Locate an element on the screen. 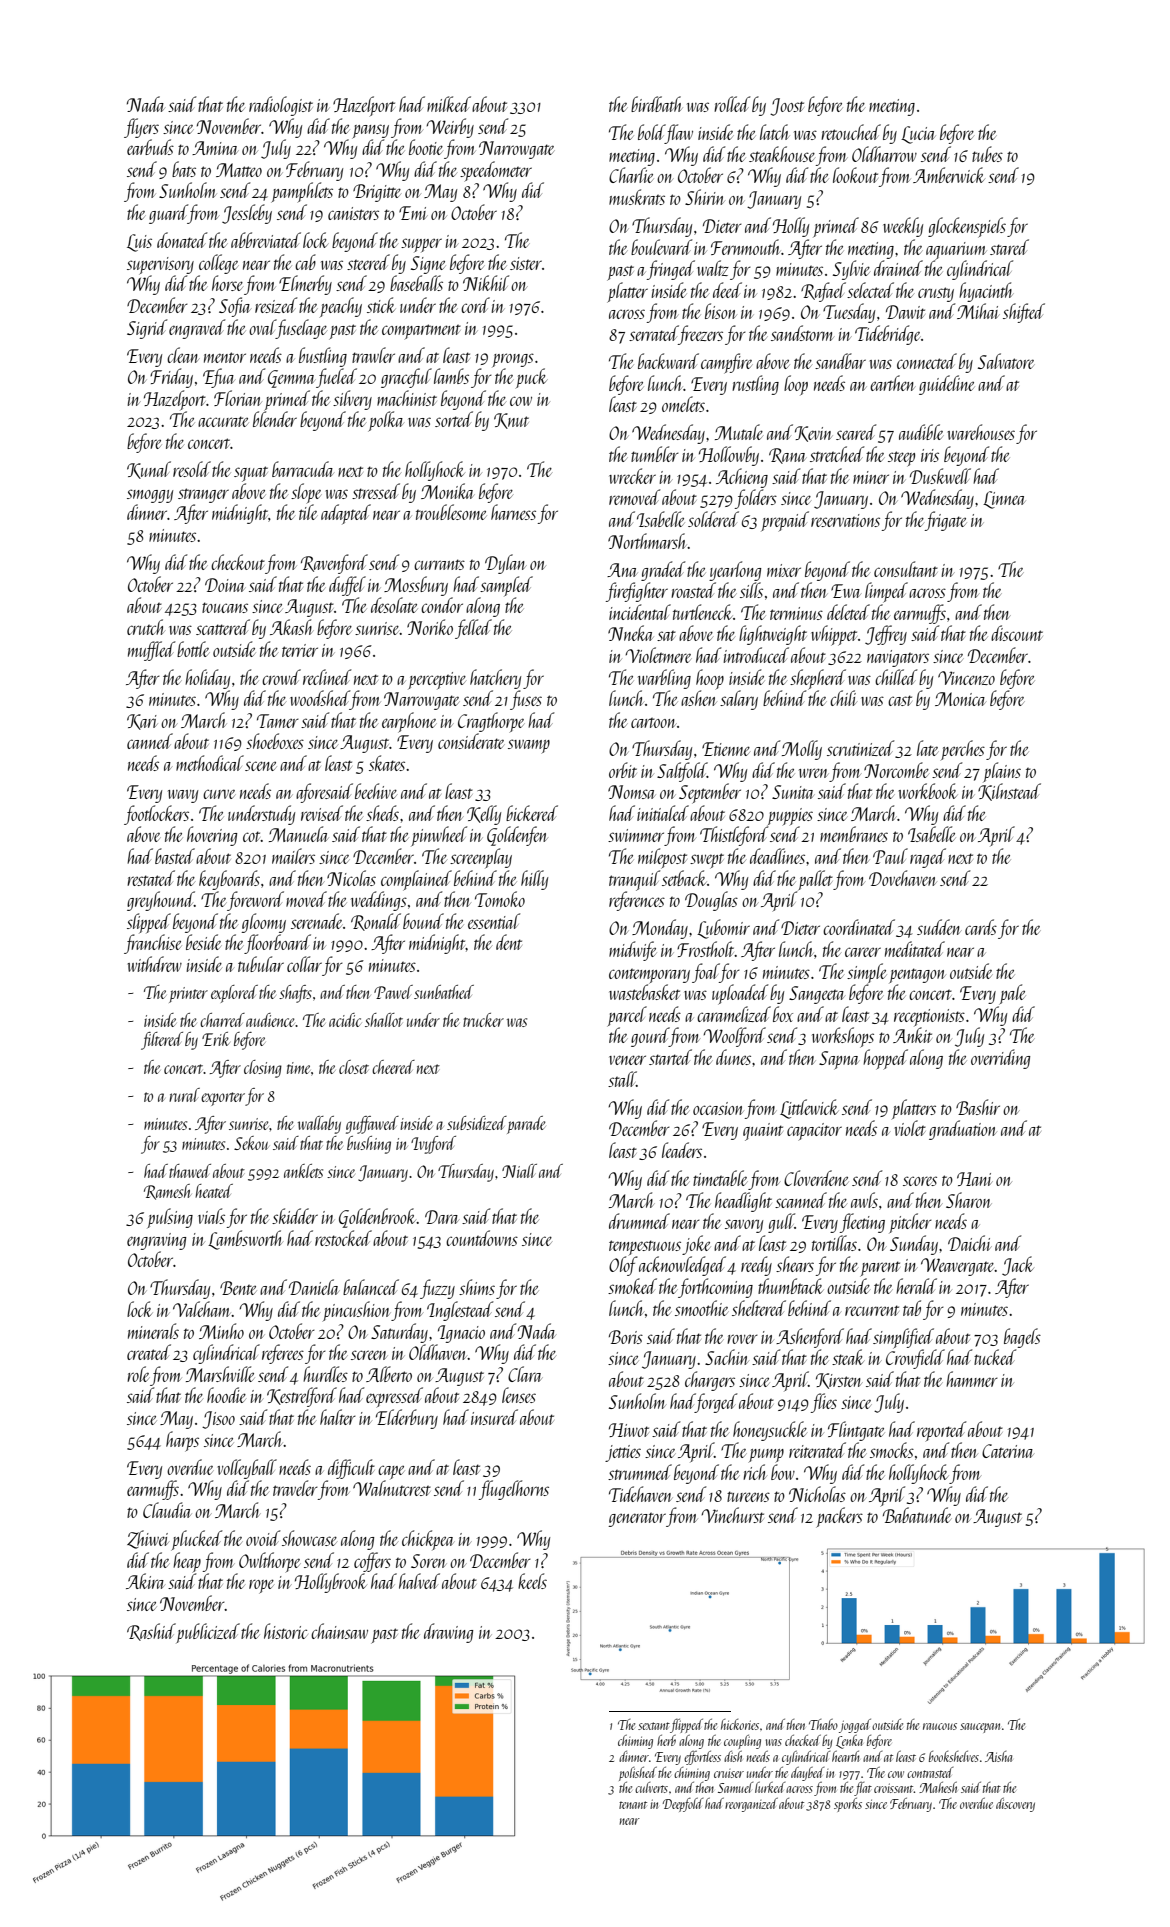  Lucia is located at coordinates (918, 135).
